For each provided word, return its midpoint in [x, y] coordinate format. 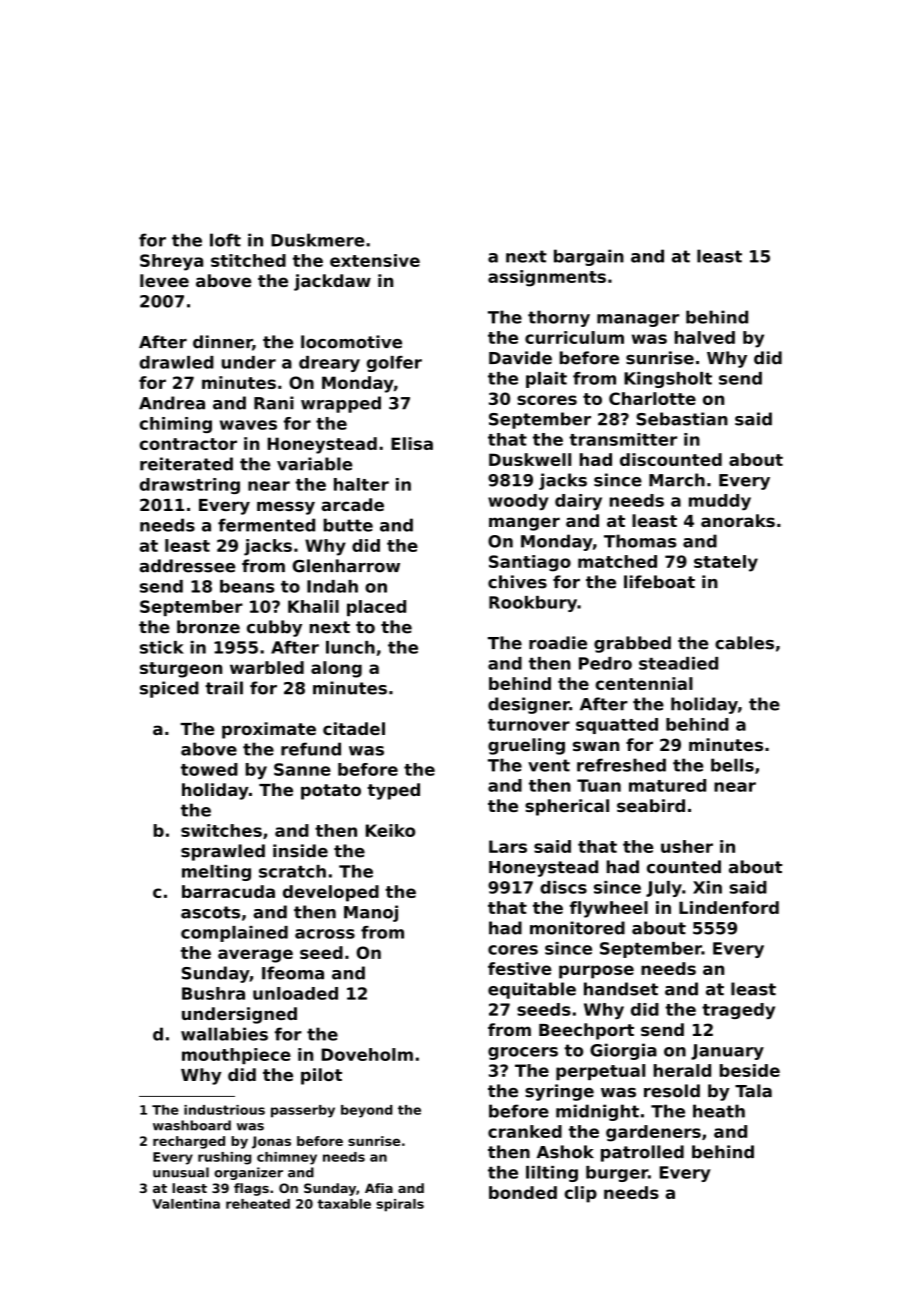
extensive [375, 260]
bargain [589, 257]
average [255, 956]
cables [744, 643]
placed [376, 608]
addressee [187, 566]
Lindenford [729, 907]
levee [164, 280]
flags [251, 1189]
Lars [508, 846]
